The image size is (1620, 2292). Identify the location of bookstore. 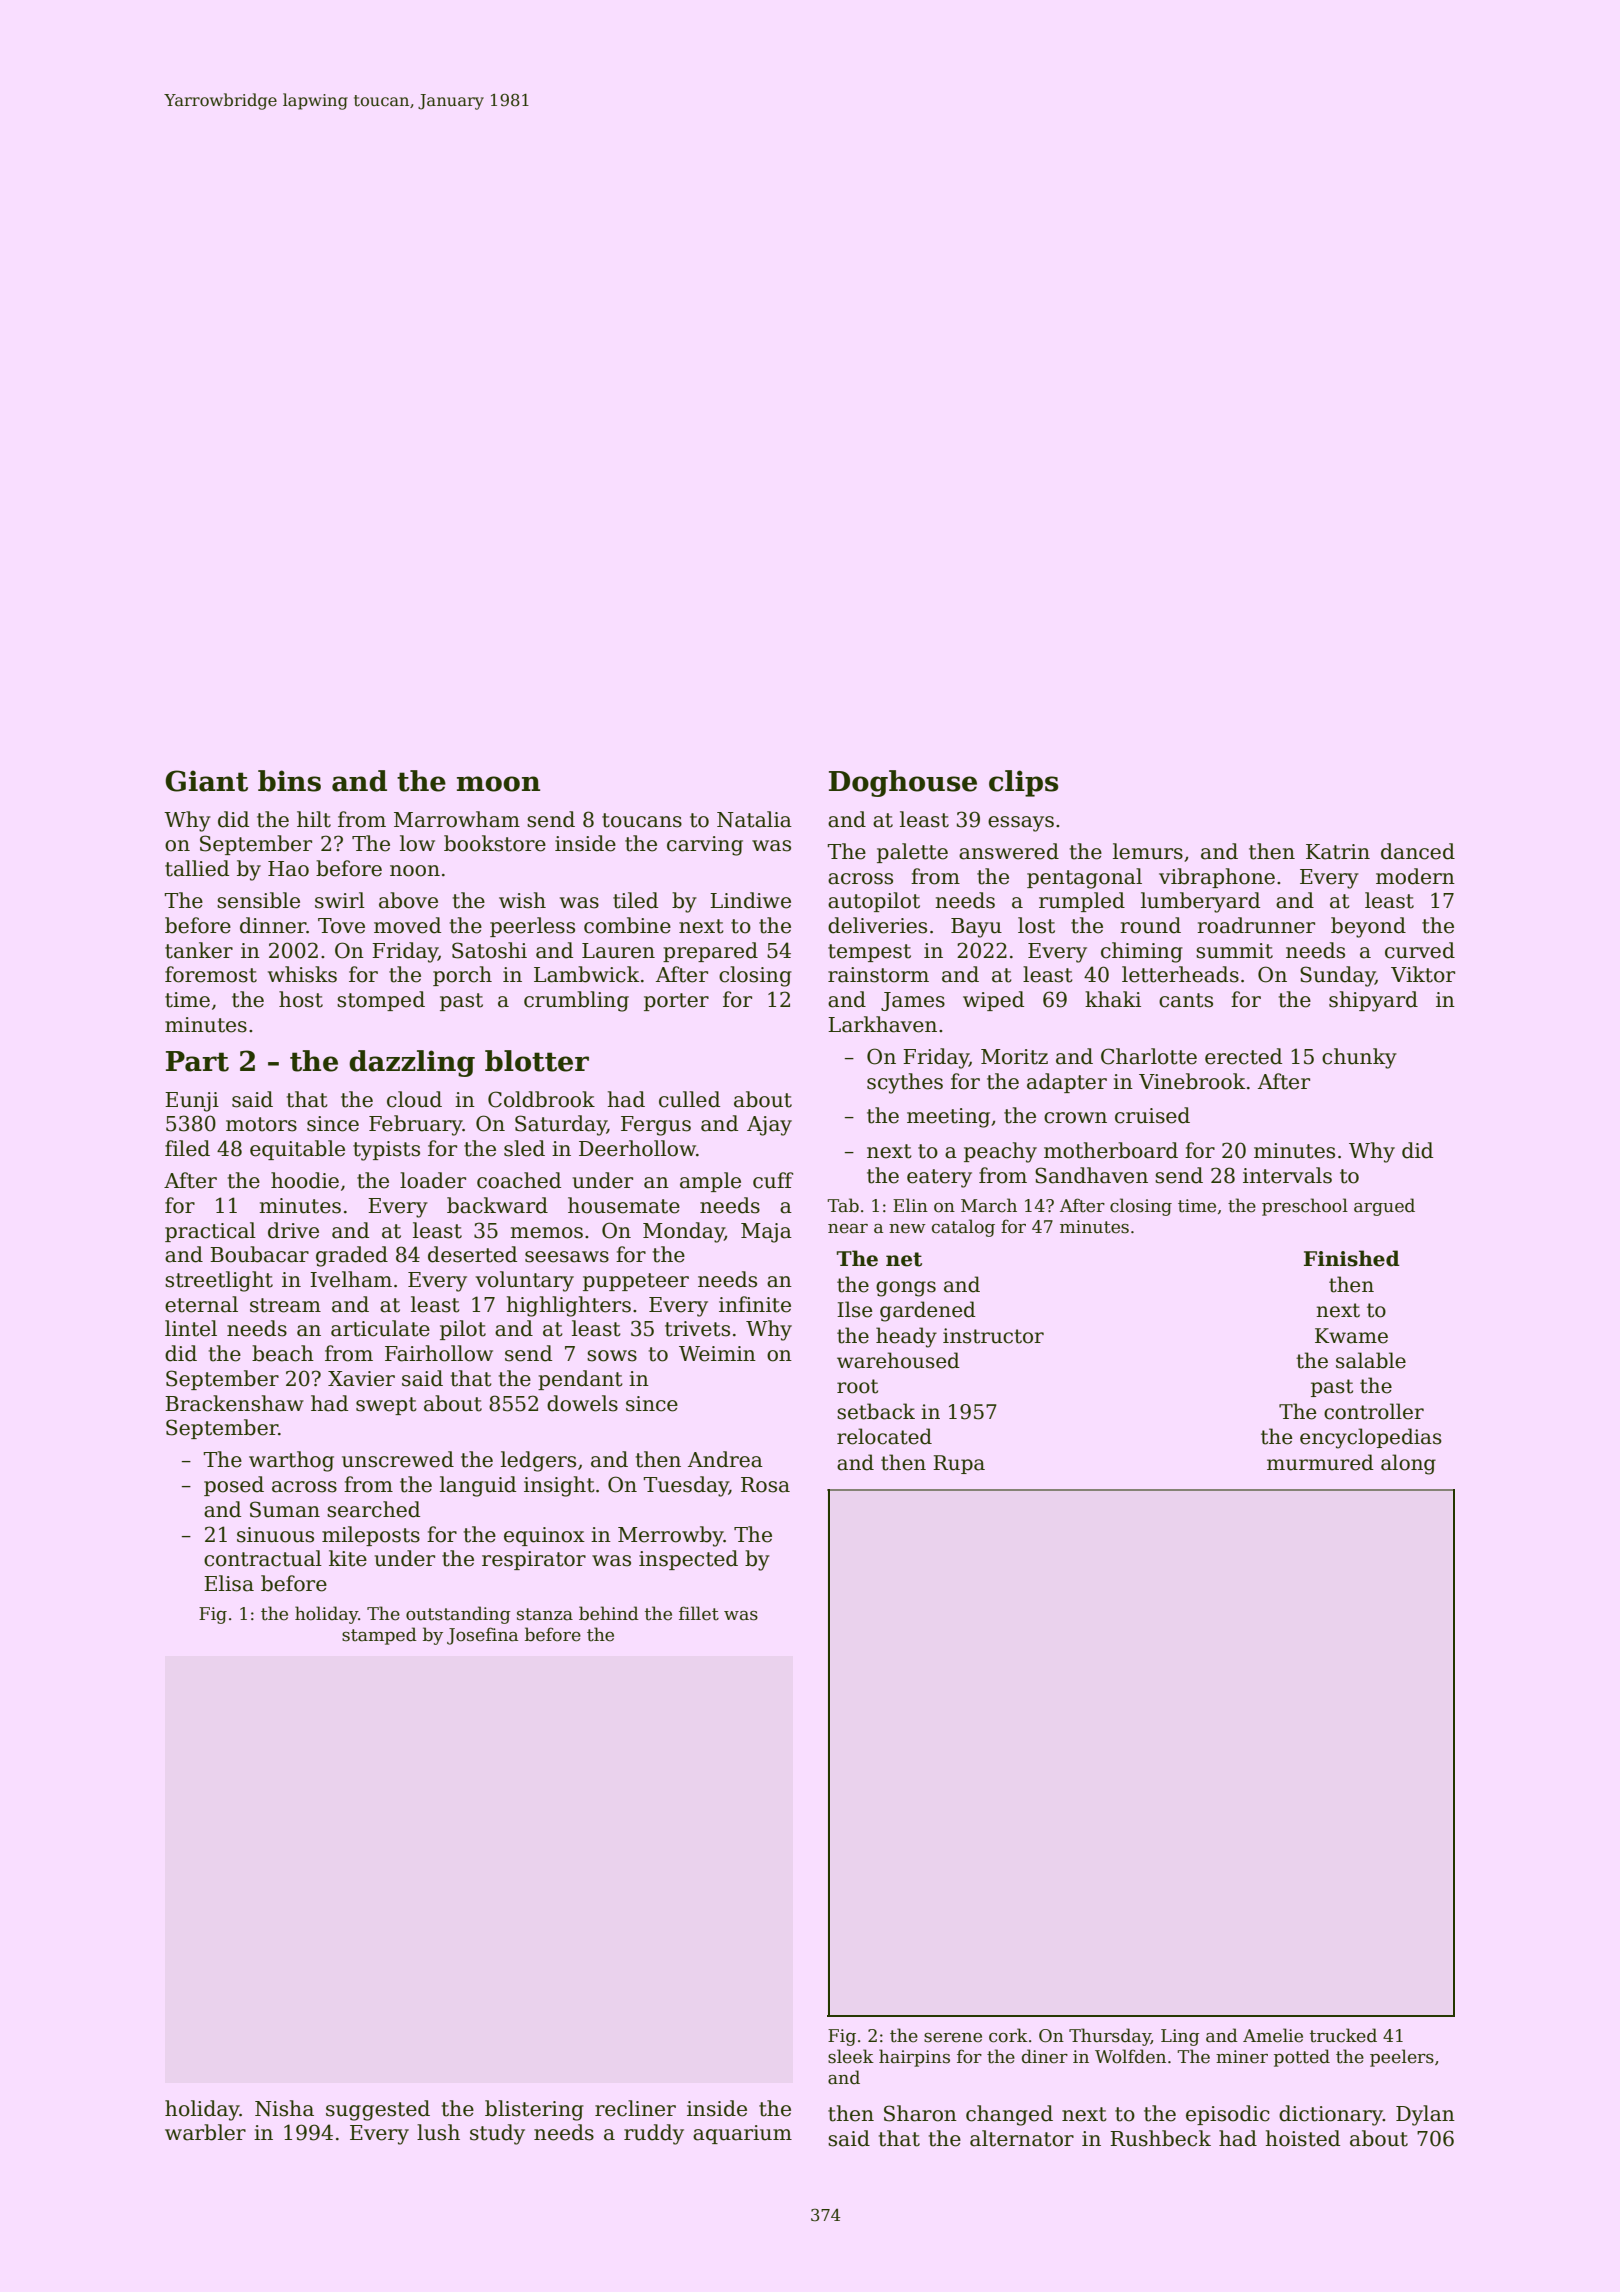
(495, 843).
